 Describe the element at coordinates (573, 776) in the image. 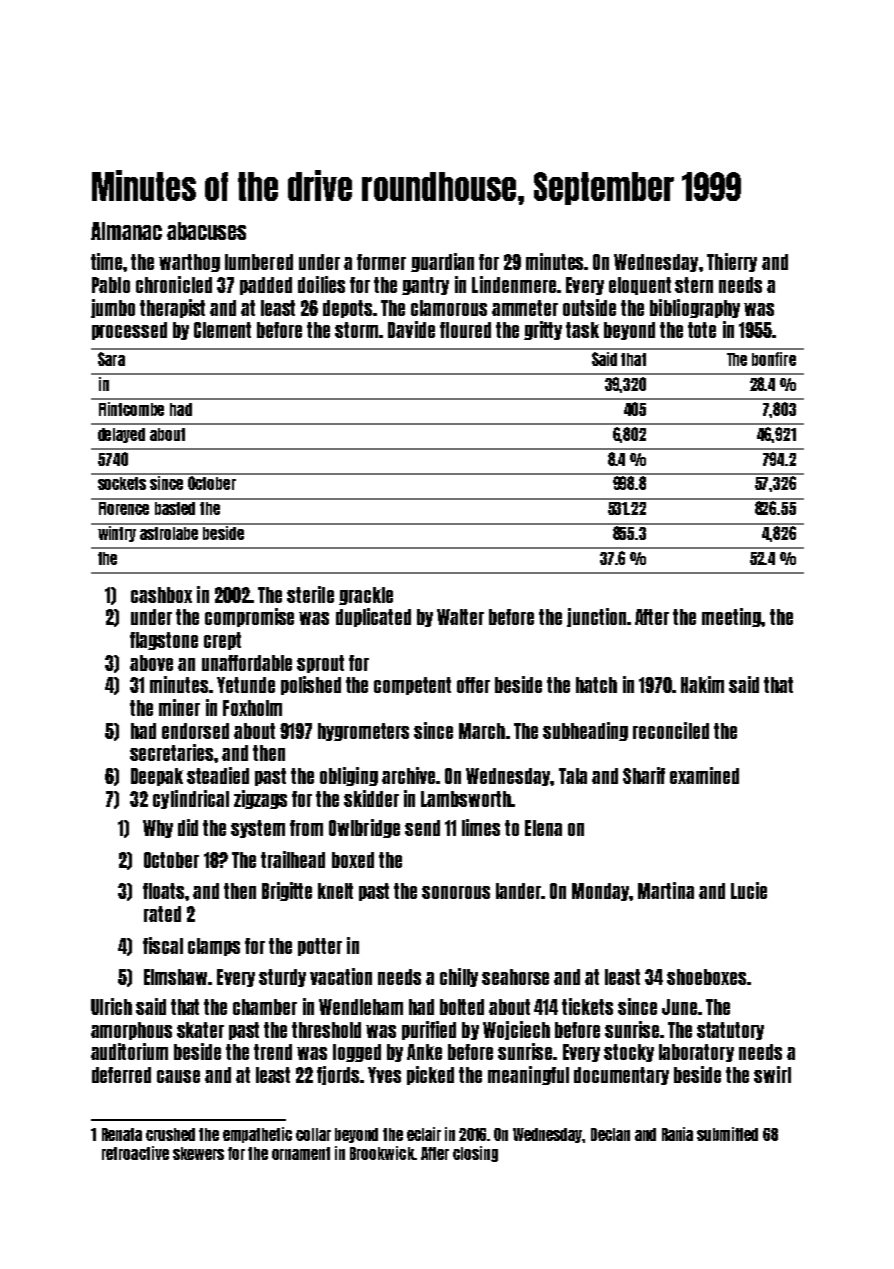

I see `Tala` at that location.
